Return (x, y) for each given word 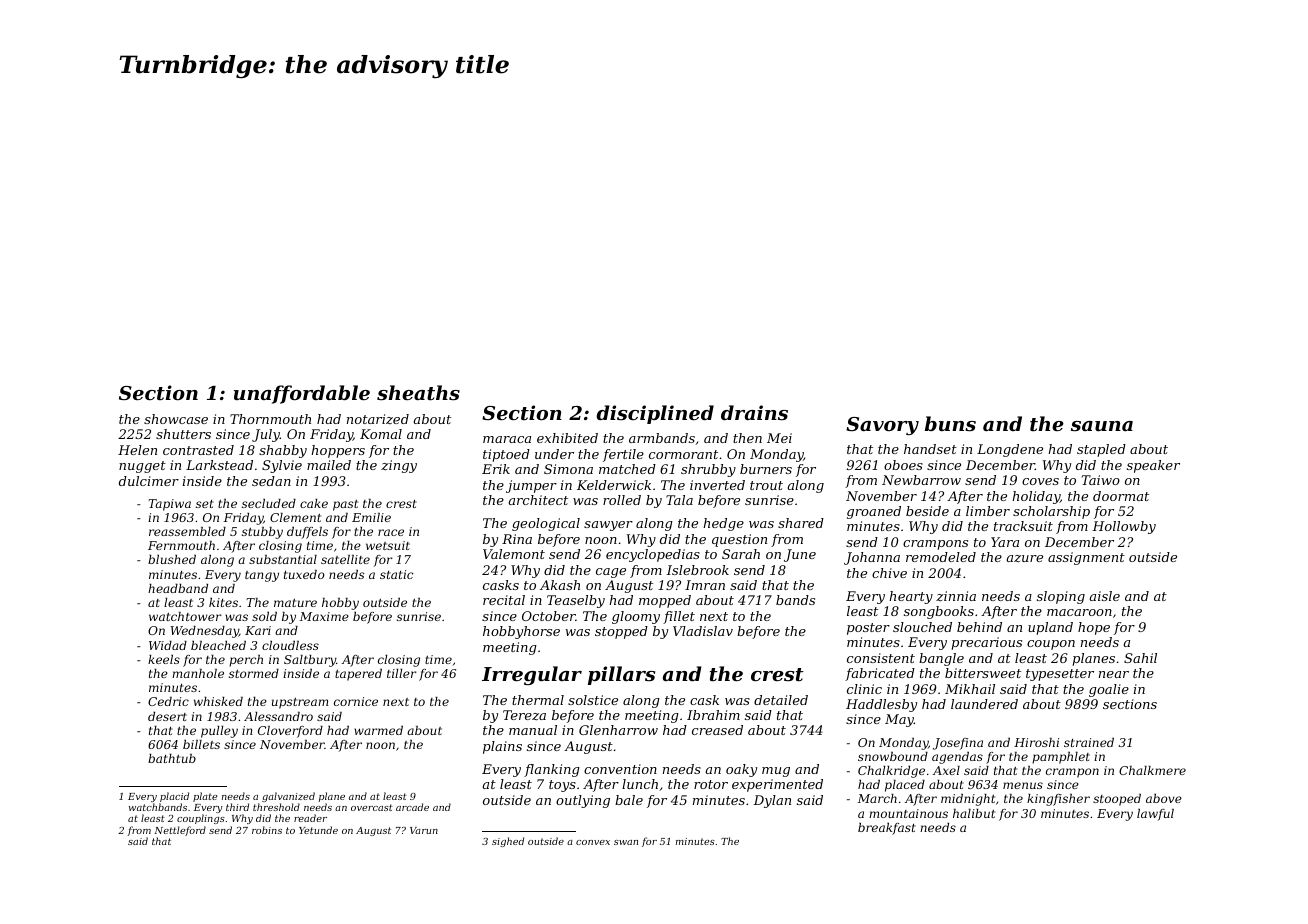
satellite (345, 559)
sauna (1102, 426)
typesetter (1060, 675)
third (237, 807)
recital (504, 600)
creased (717, 730)
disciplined (655, 414)
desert (167, 716)
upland (1050, 628)
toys (562, 786)
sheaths (418, 393)
